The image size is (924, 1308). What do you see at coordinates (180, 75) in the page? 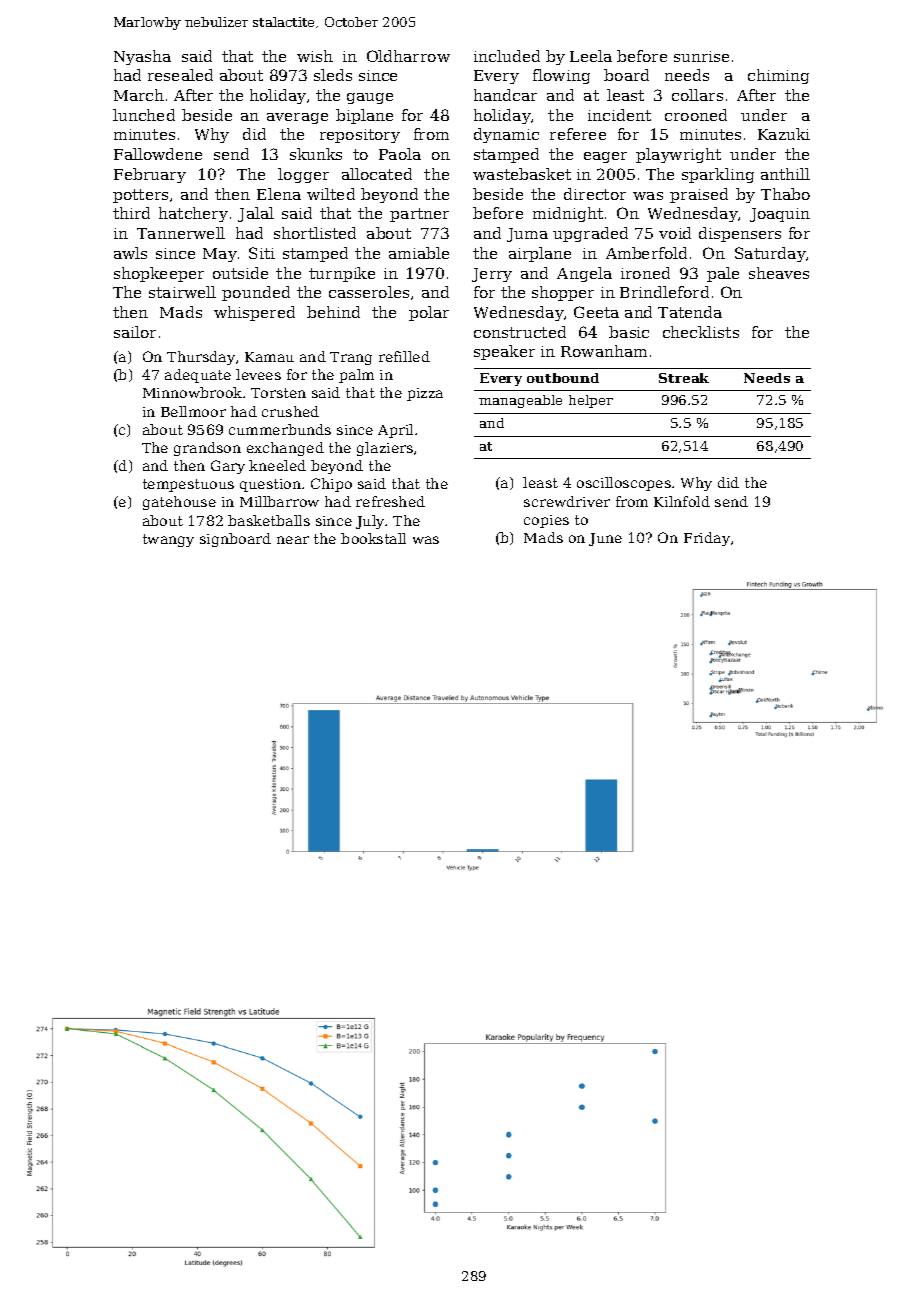
I see `resealed` at bounding box center [180, 75].
